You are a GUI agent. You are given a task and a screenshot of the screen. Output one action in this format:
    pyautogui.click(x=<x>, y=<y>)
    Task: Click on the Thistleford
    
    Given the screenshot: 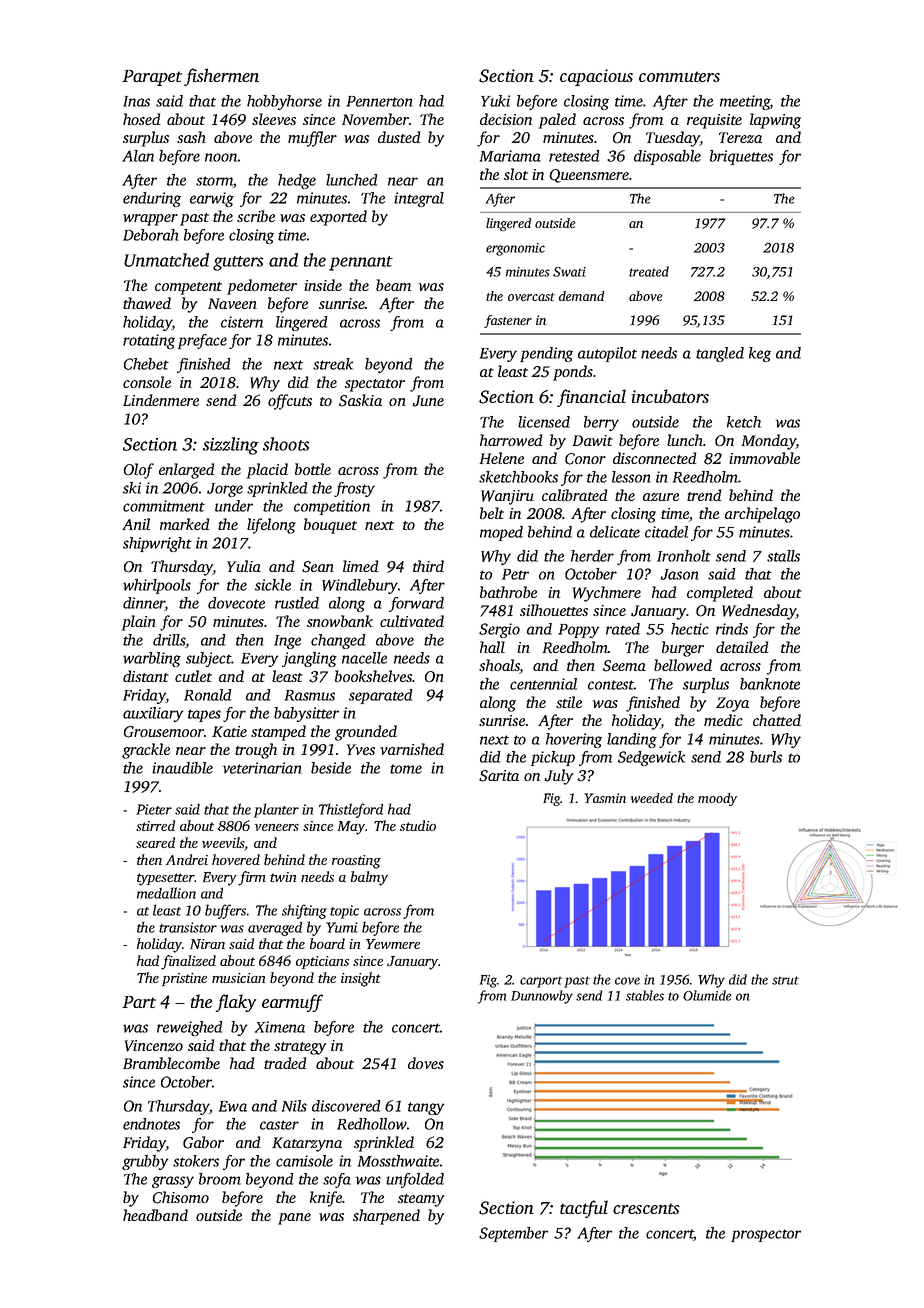 What is the action you would take?
    pyautogui.click(x=351, y=810)
